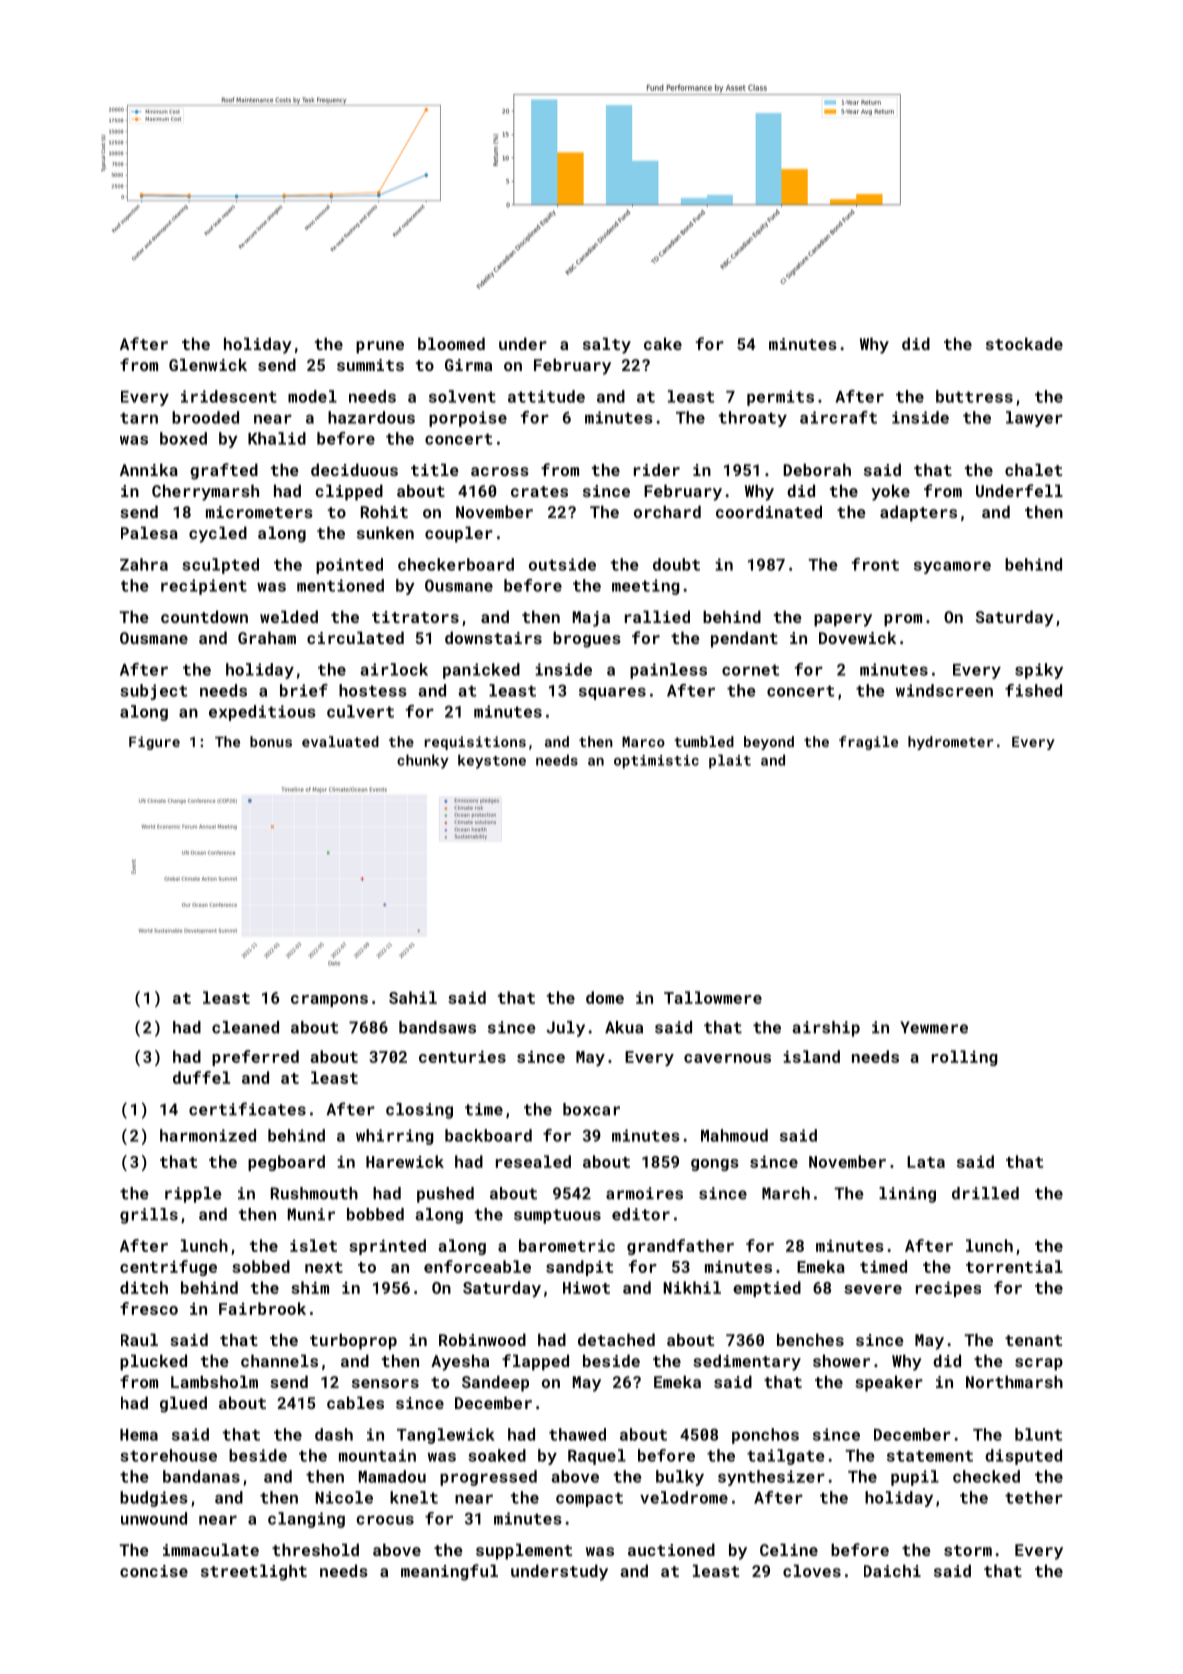 This screenshot has width=1183, height=1674. Describe the element at coordinates (154, 1571) in the screenshot. I see `concise` at that location.
